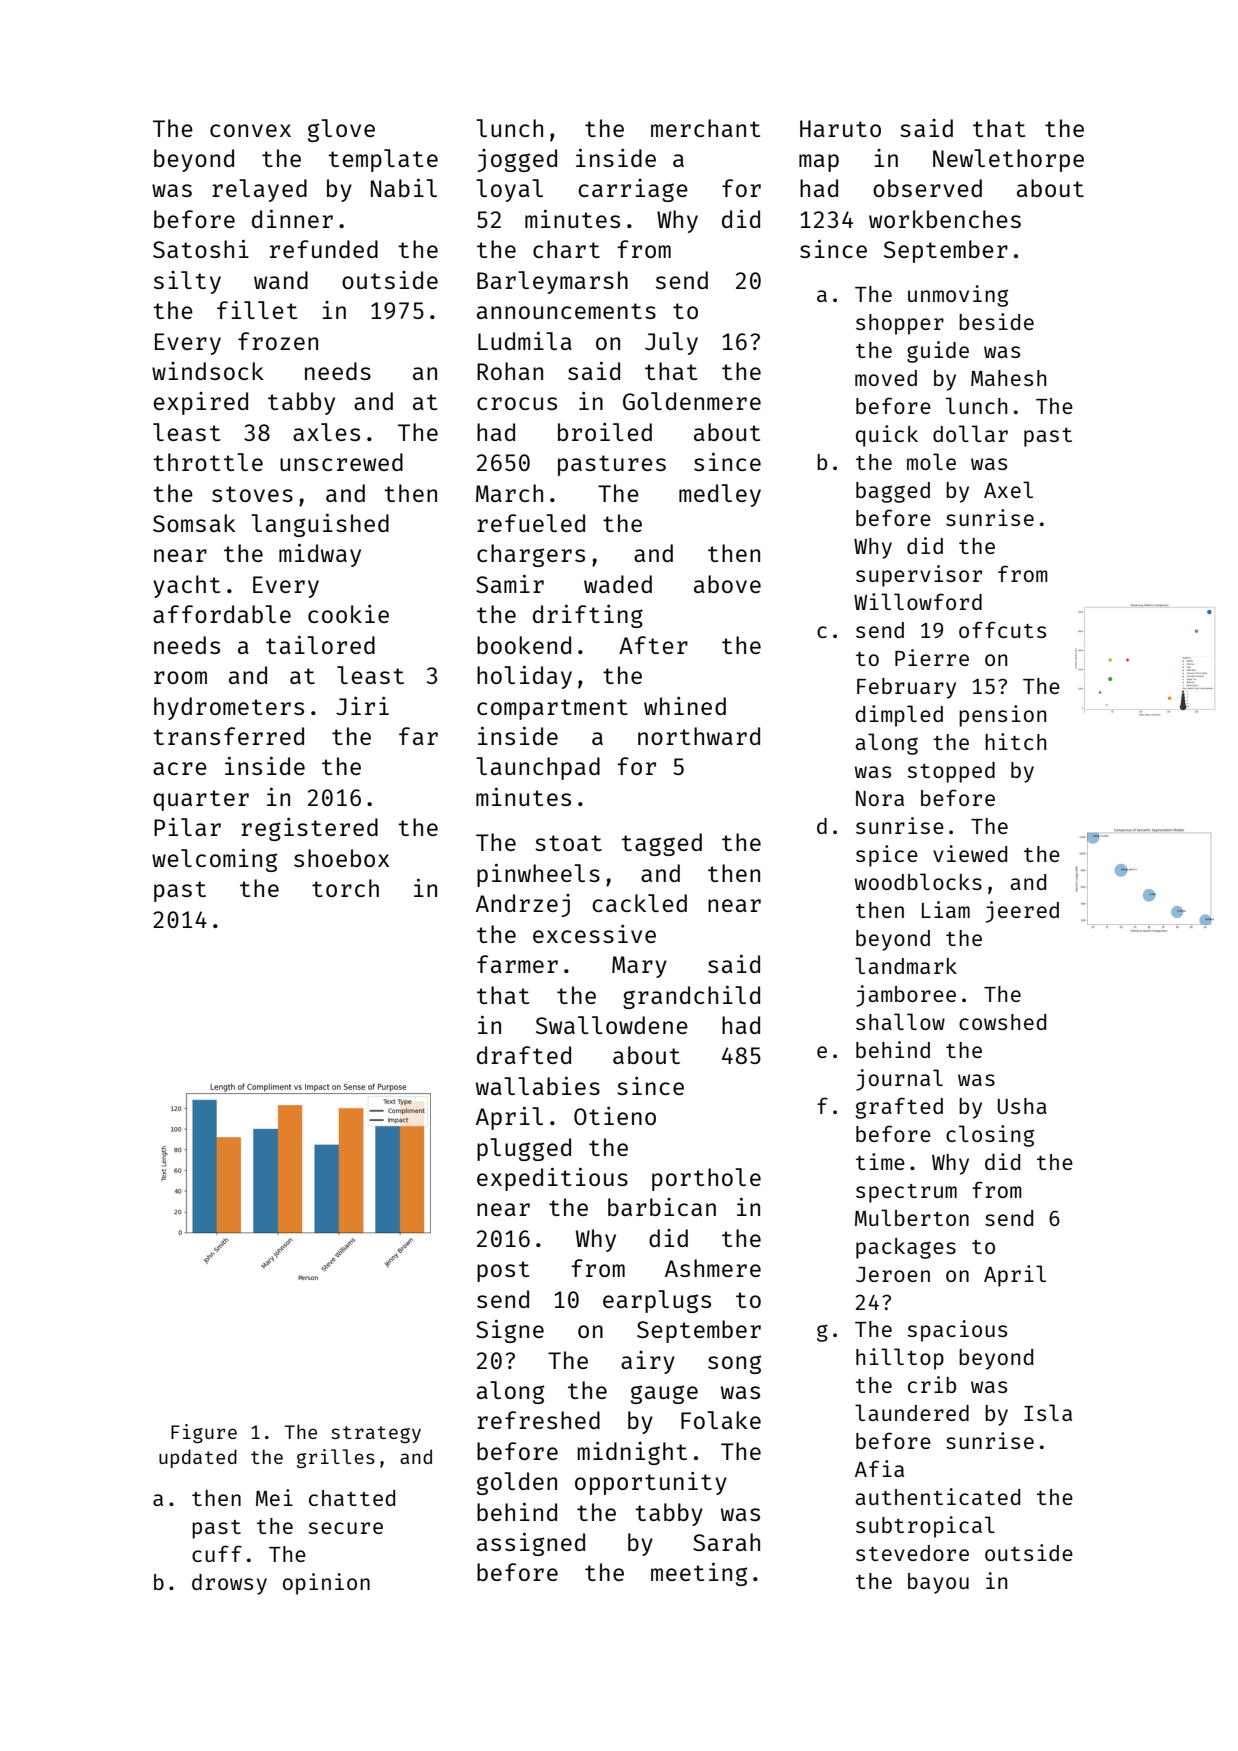 The width and height of the image is (1238, 1751). I want to click on wand, so click(281, 280).
